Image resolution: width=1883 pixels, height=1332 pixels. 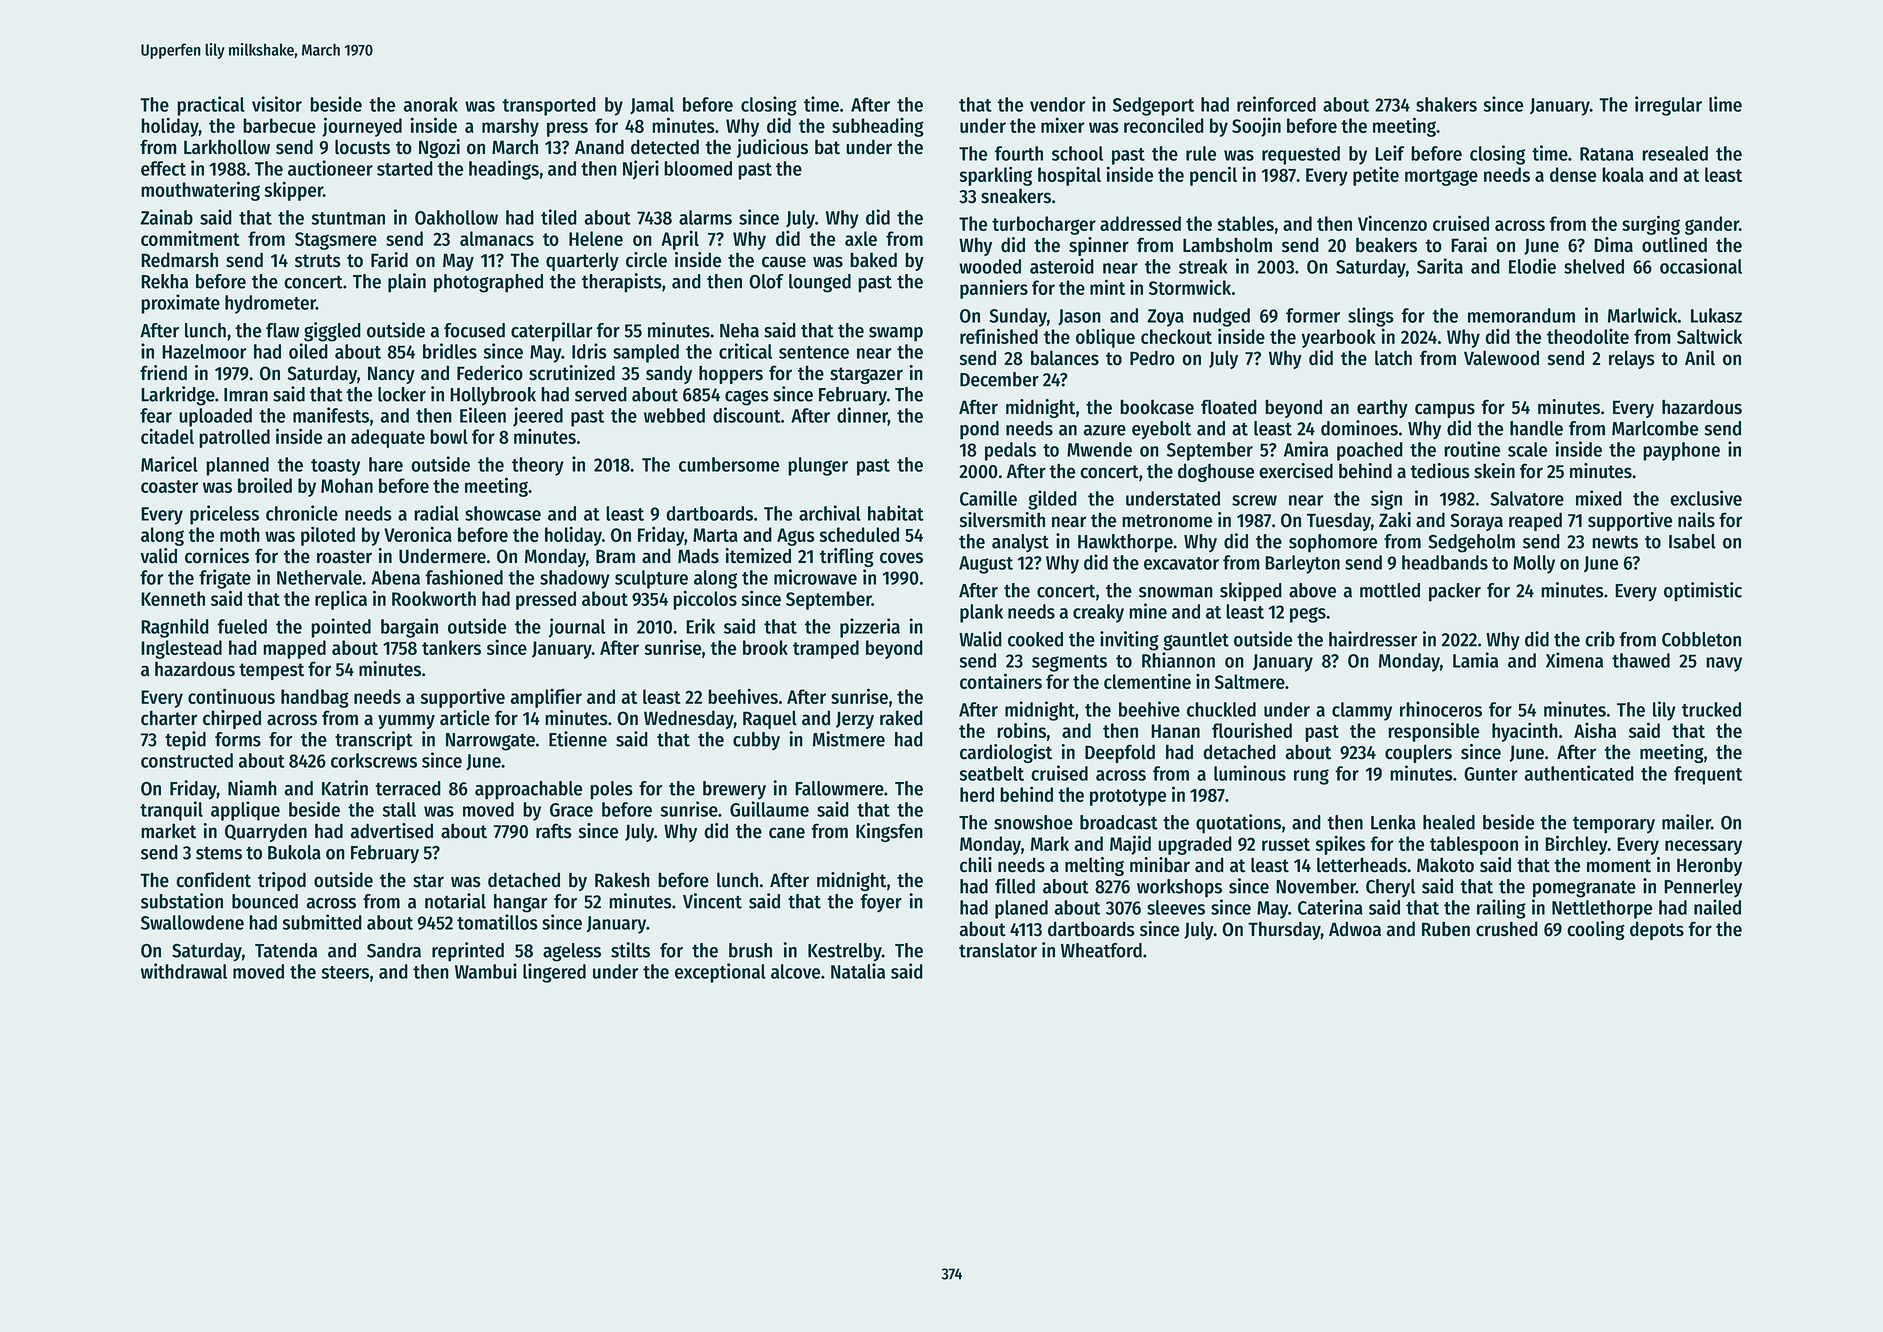 What do you see at coordinates (1120, 753) in the screenshot?
I see `Deepfold` at bounding box center [1120, 753].
